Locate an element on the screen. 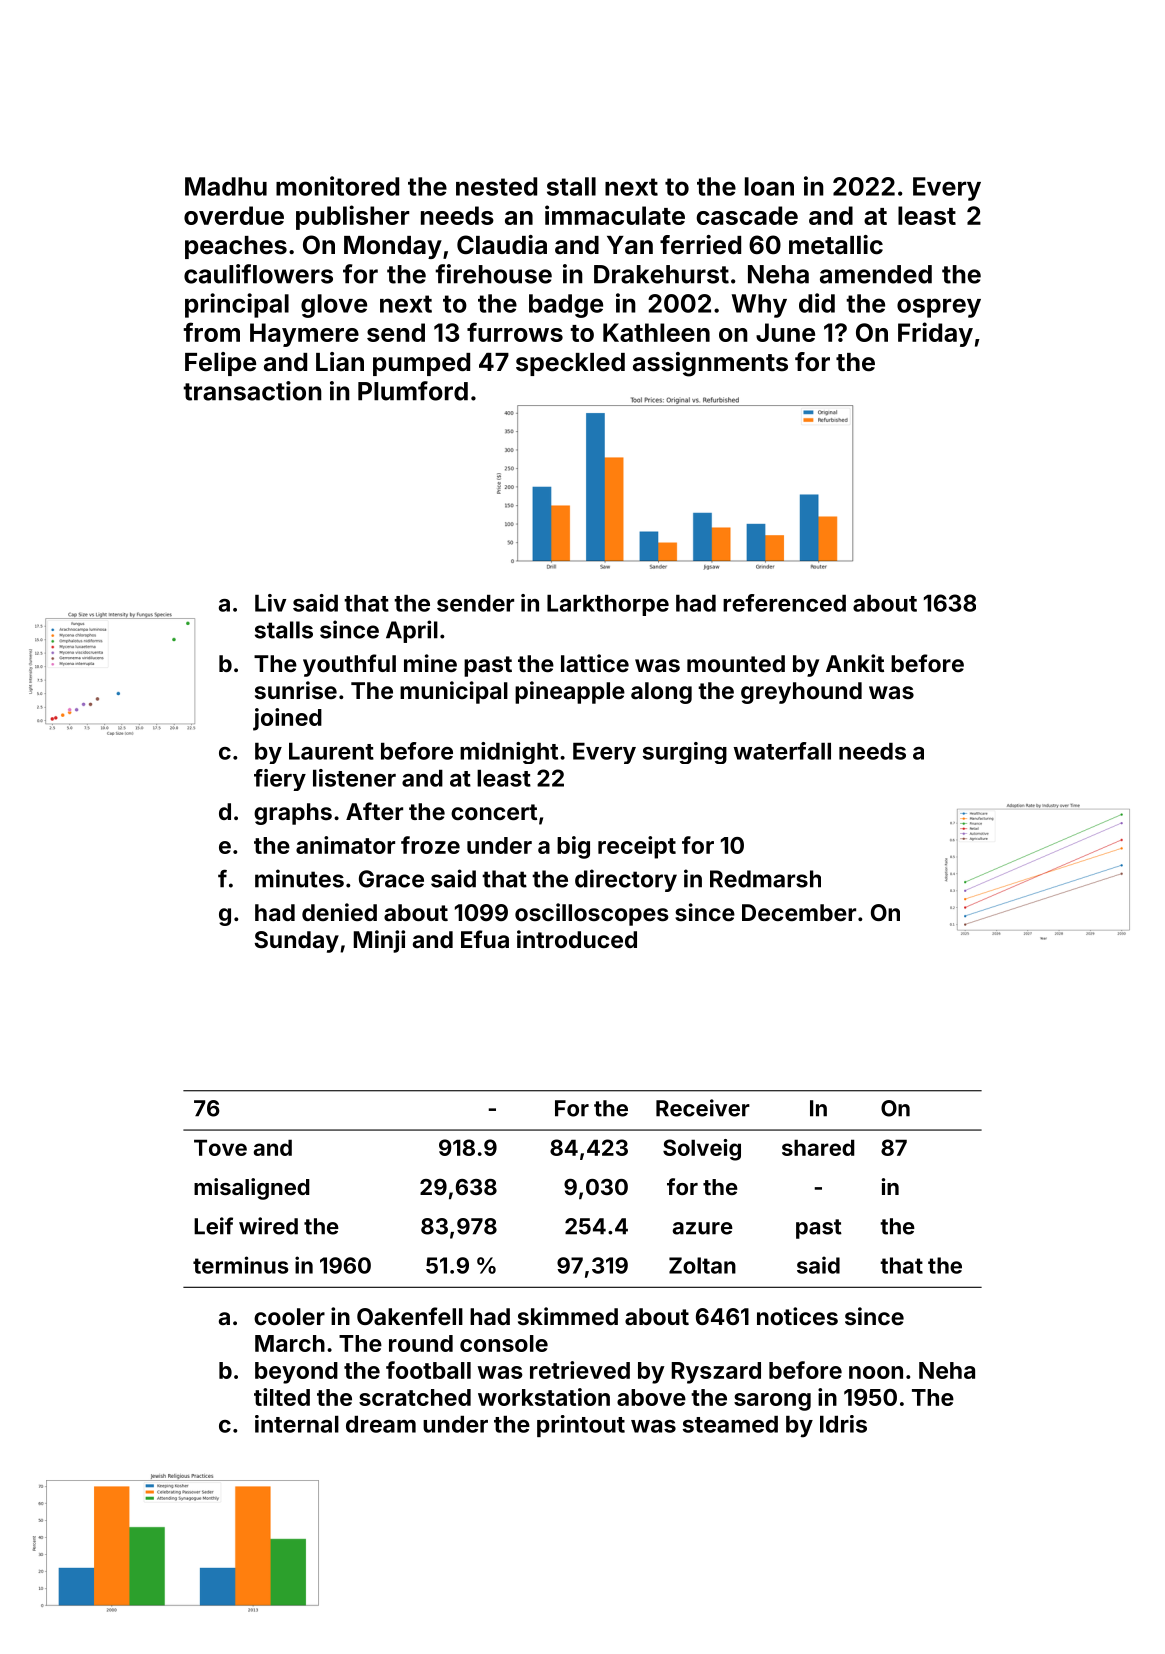 The image size is (1165, 1654). Receiver is located at coordinates (703, 1108).
